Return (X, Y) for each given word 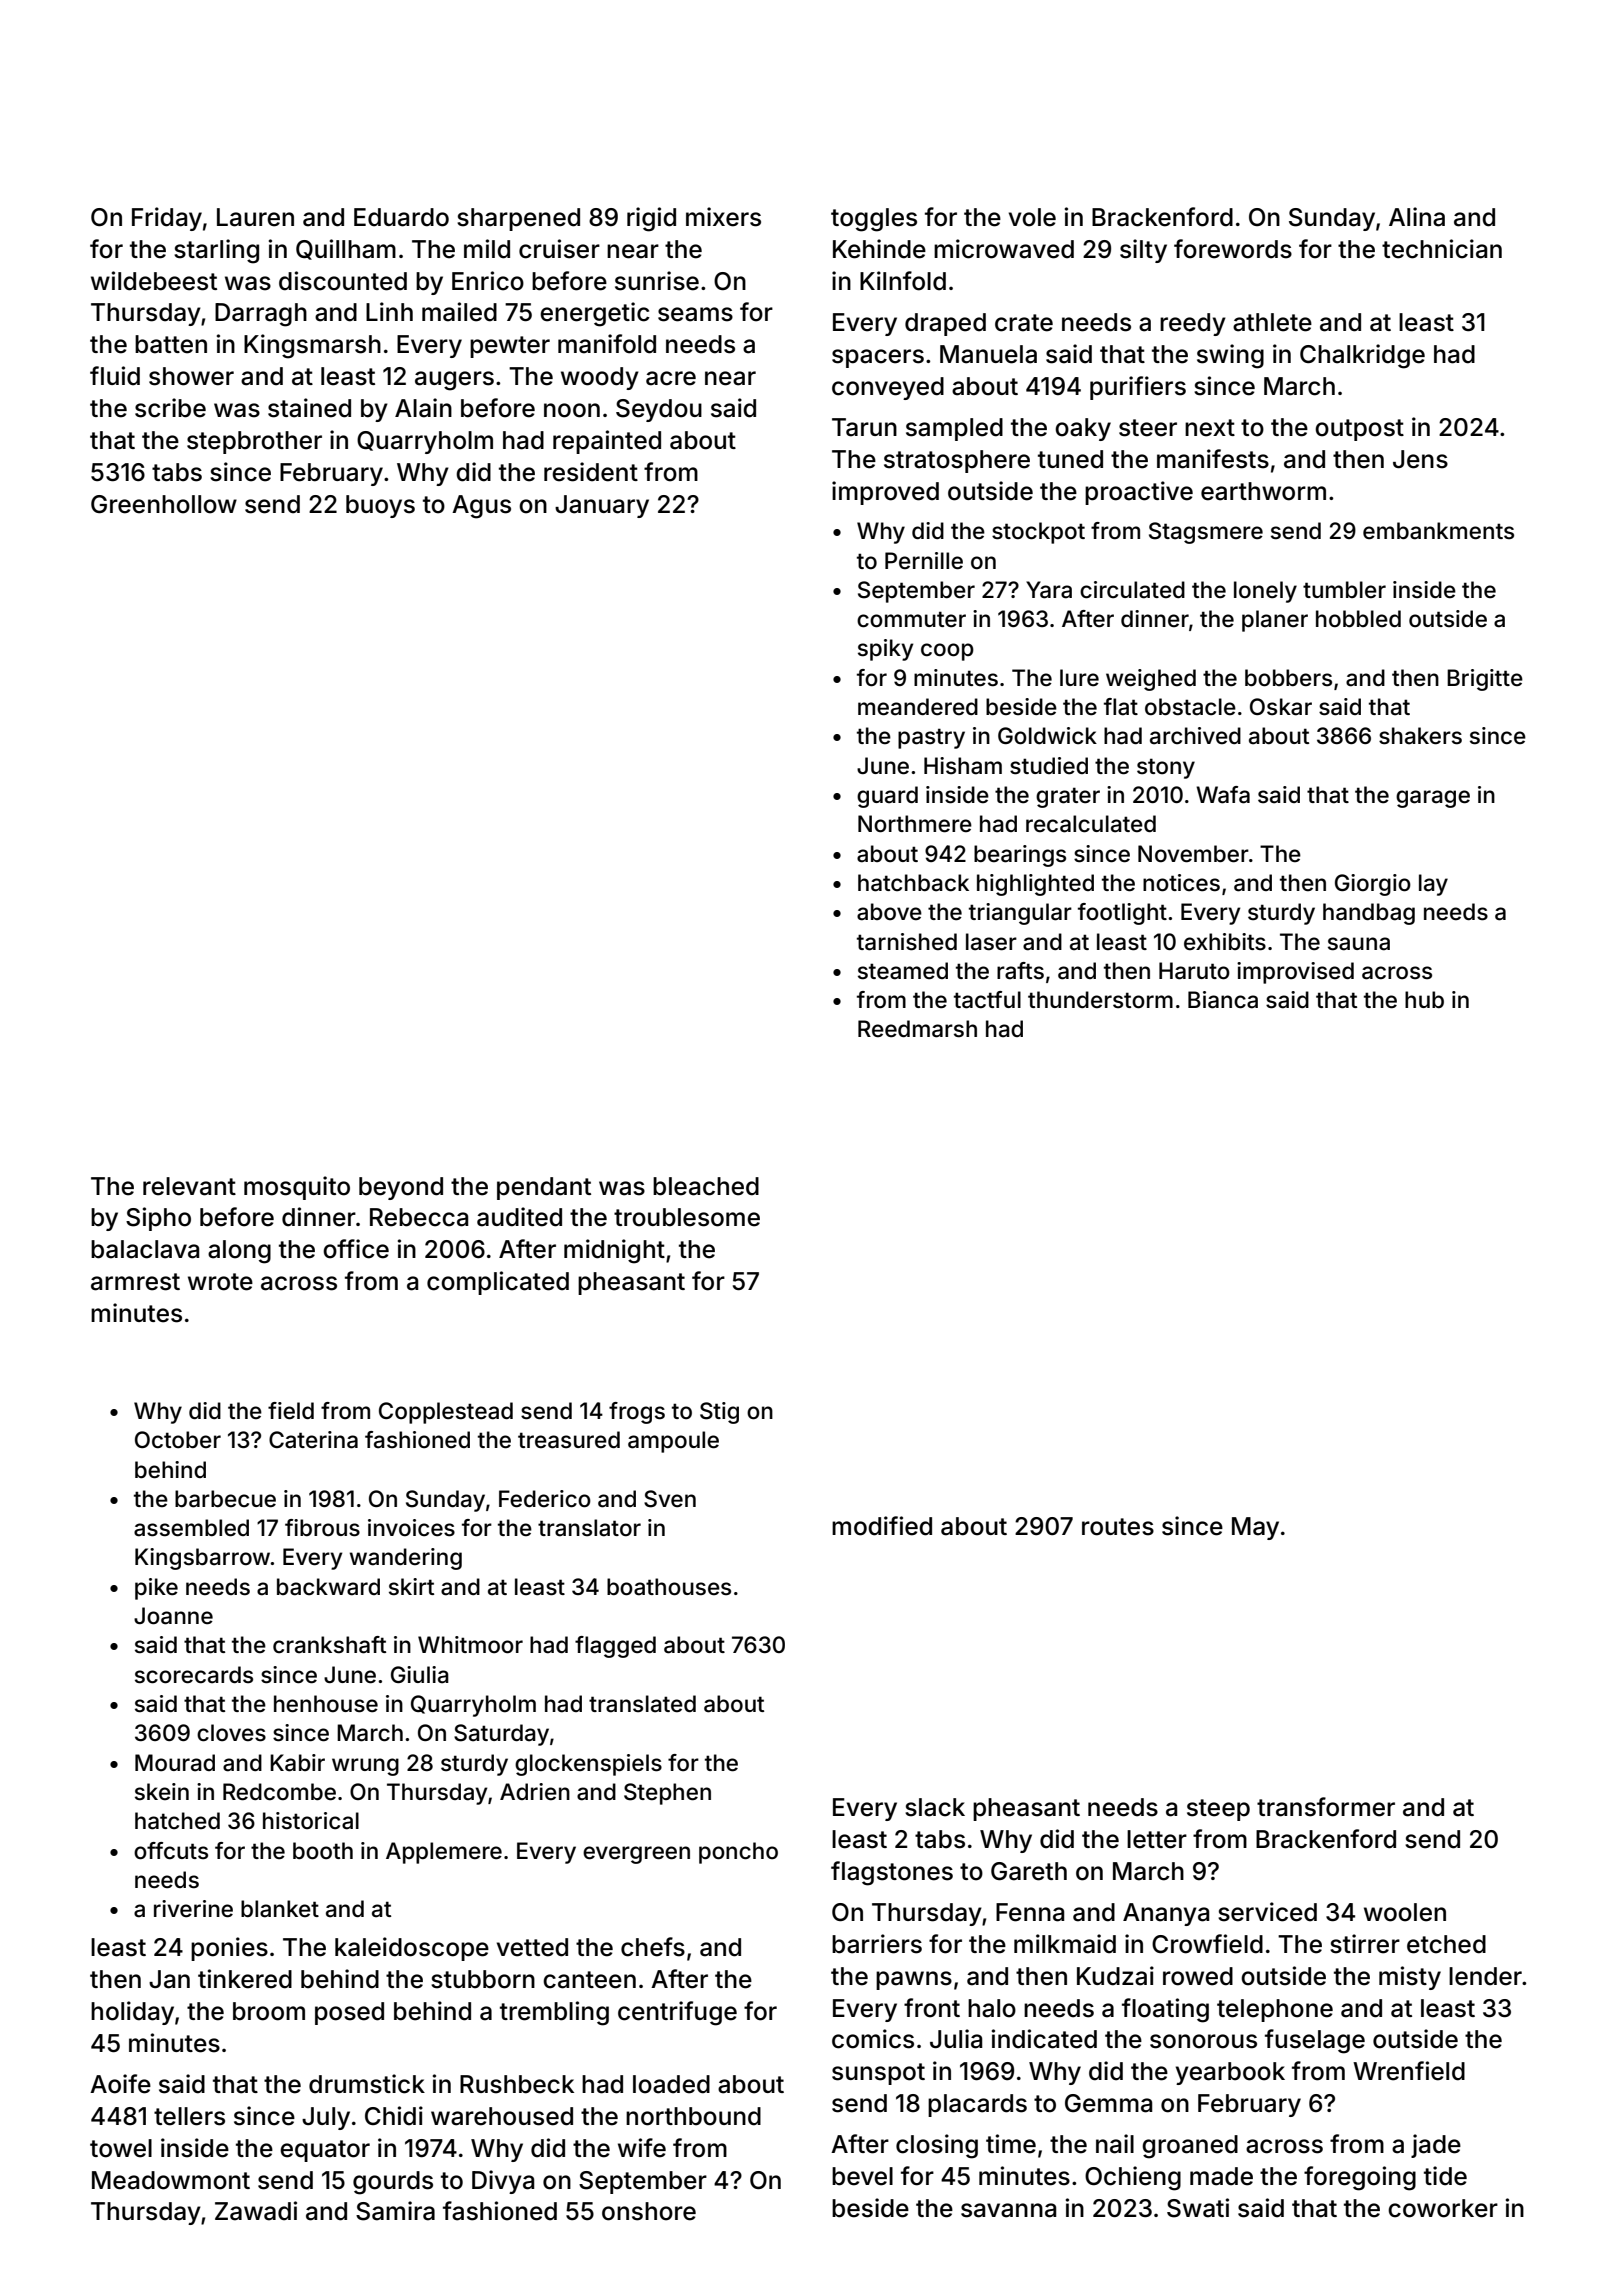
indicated (1044, 2039)
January (602, 506)
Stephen (667, 1794)
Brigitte (1485, 680)
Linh (389, 311)
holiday (132, 2013)
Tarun (864, 427)
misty (1410, 1978)
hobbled (1358, 619)
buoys (380, 506)
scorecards (194, 1675)
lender (1485, 1976)
